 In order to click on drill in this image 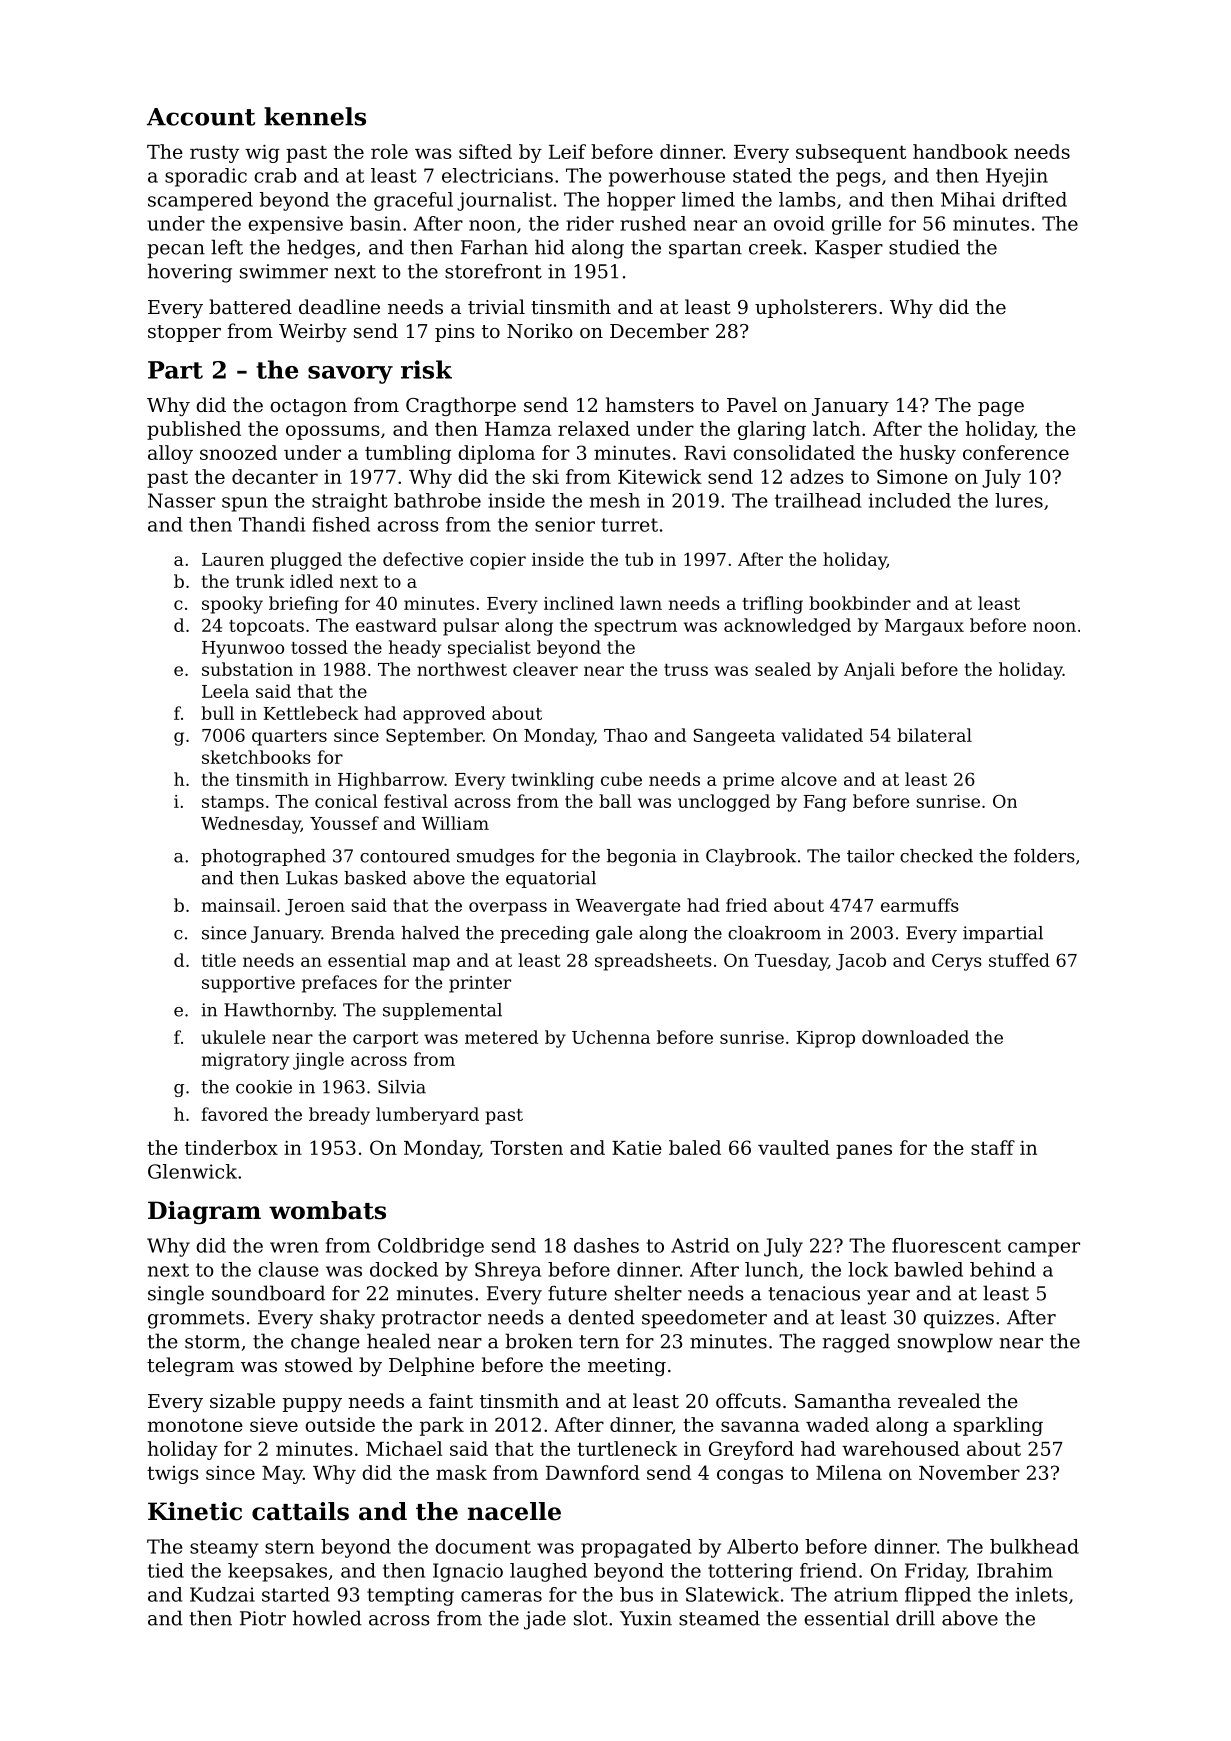, I will do `click(915, 1618)`.
